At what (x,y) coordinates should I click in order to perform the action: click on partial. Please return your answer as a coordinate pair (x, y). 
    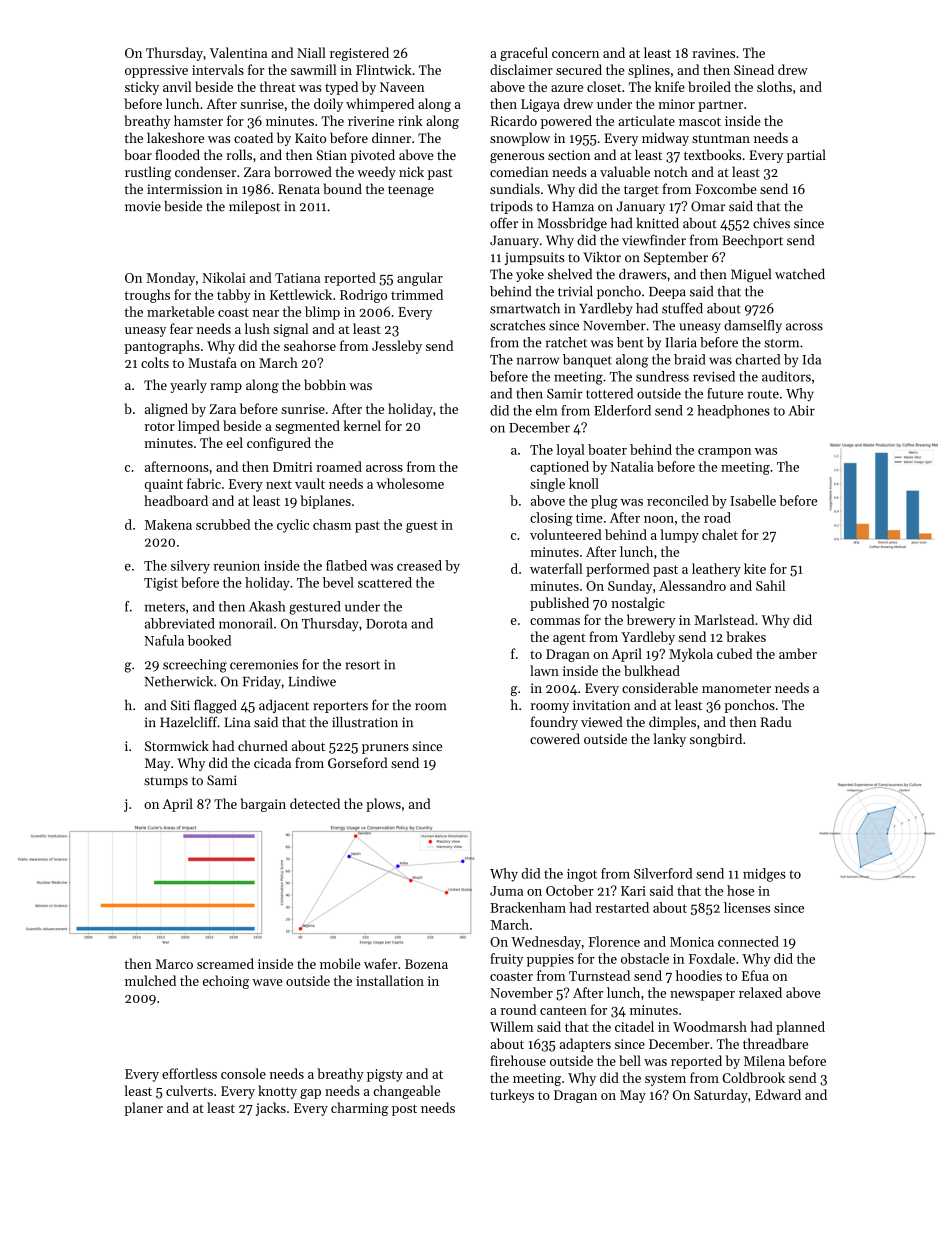
    Looking at the image, I should click on (806, 156).
